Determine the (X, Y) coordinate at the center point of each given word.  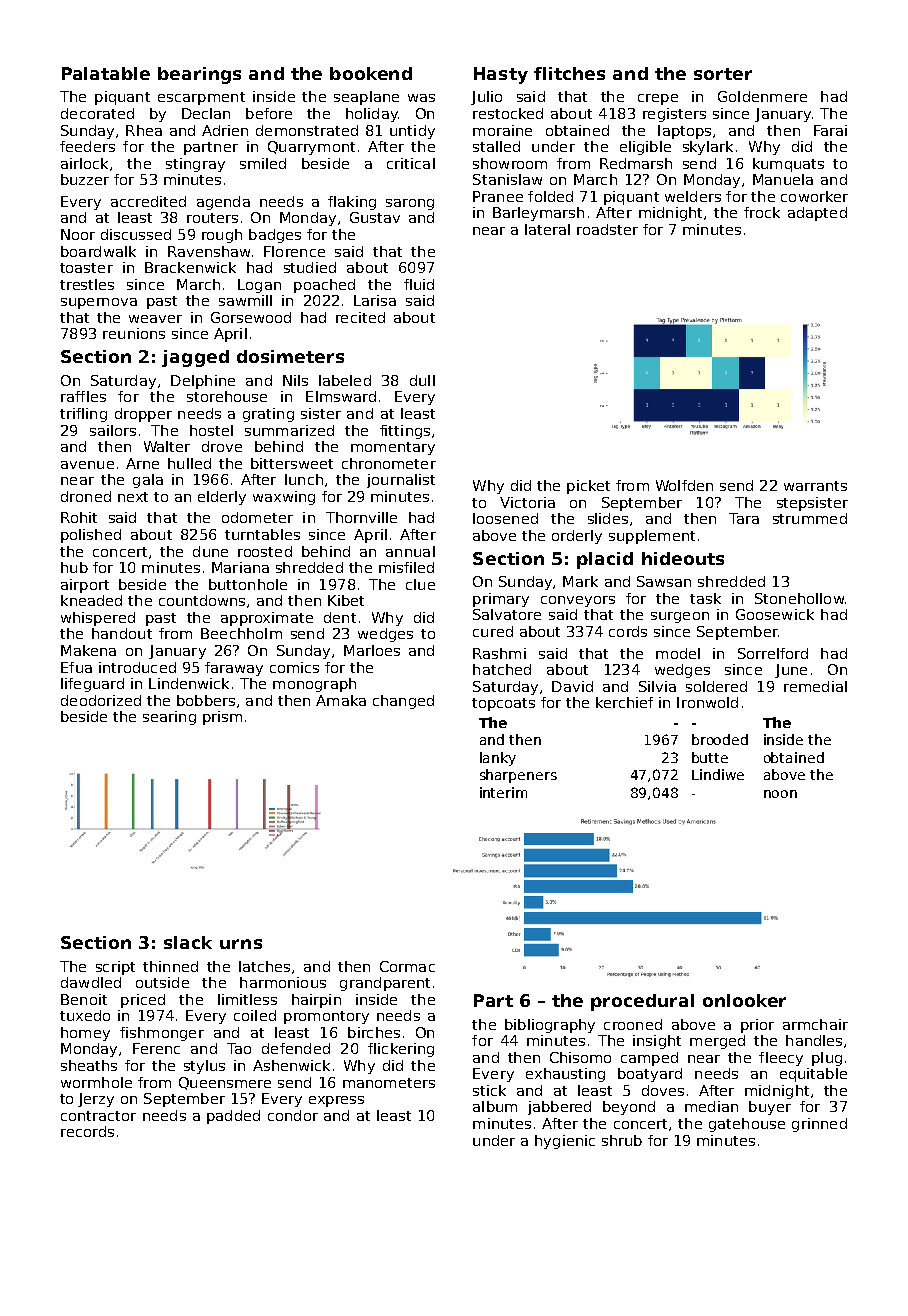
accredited (148, 201)
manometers (389, 1083)
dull (422, 380)
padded (233, 1117)
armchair (815, 1024)
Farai (830, 130)
